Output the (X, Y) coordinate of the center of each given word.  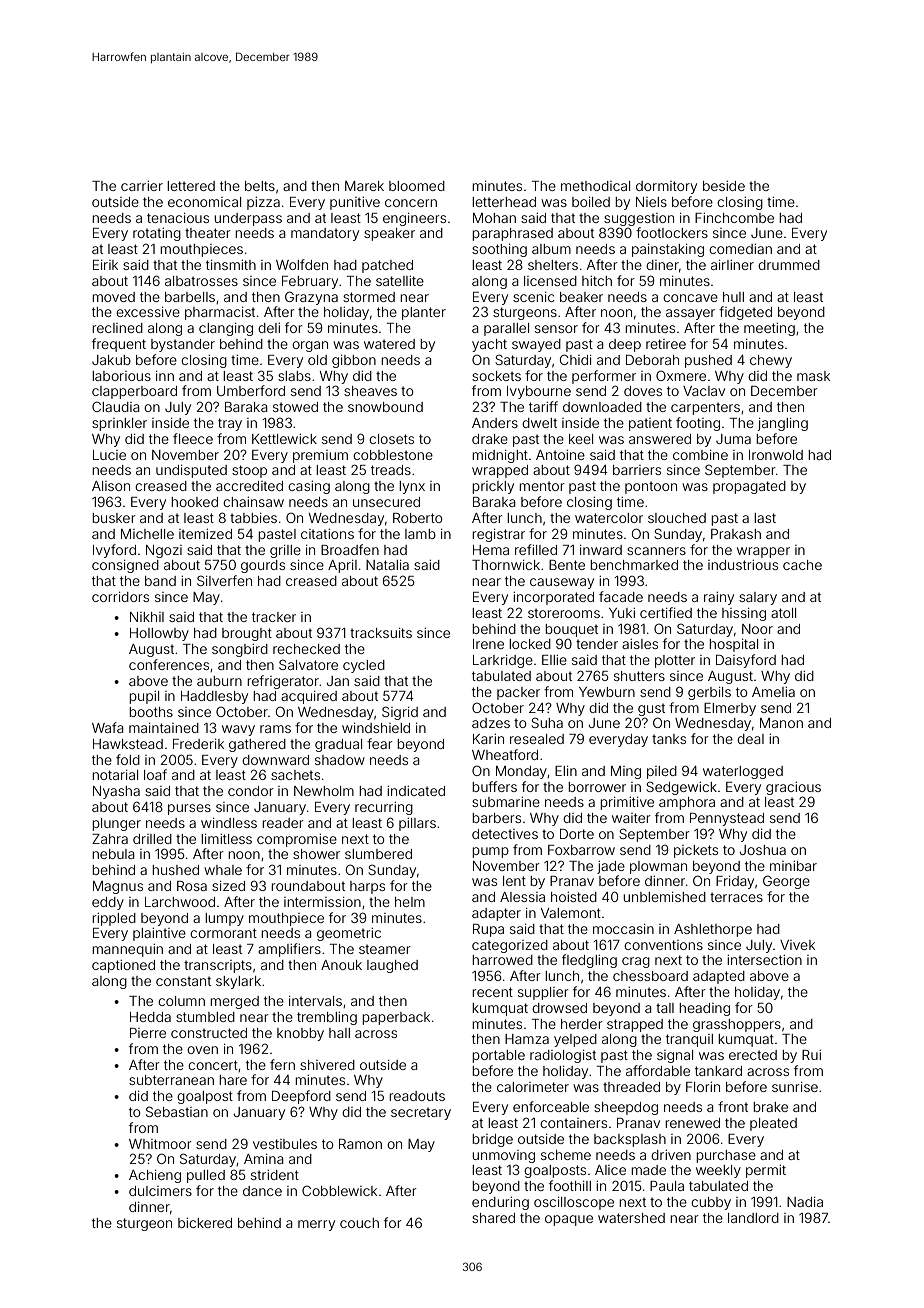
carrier (142, 186)
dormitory (666, 187)
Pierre (148, 1033)
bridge (492, 1140)
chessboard (650, 976)
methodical (595, 186)
